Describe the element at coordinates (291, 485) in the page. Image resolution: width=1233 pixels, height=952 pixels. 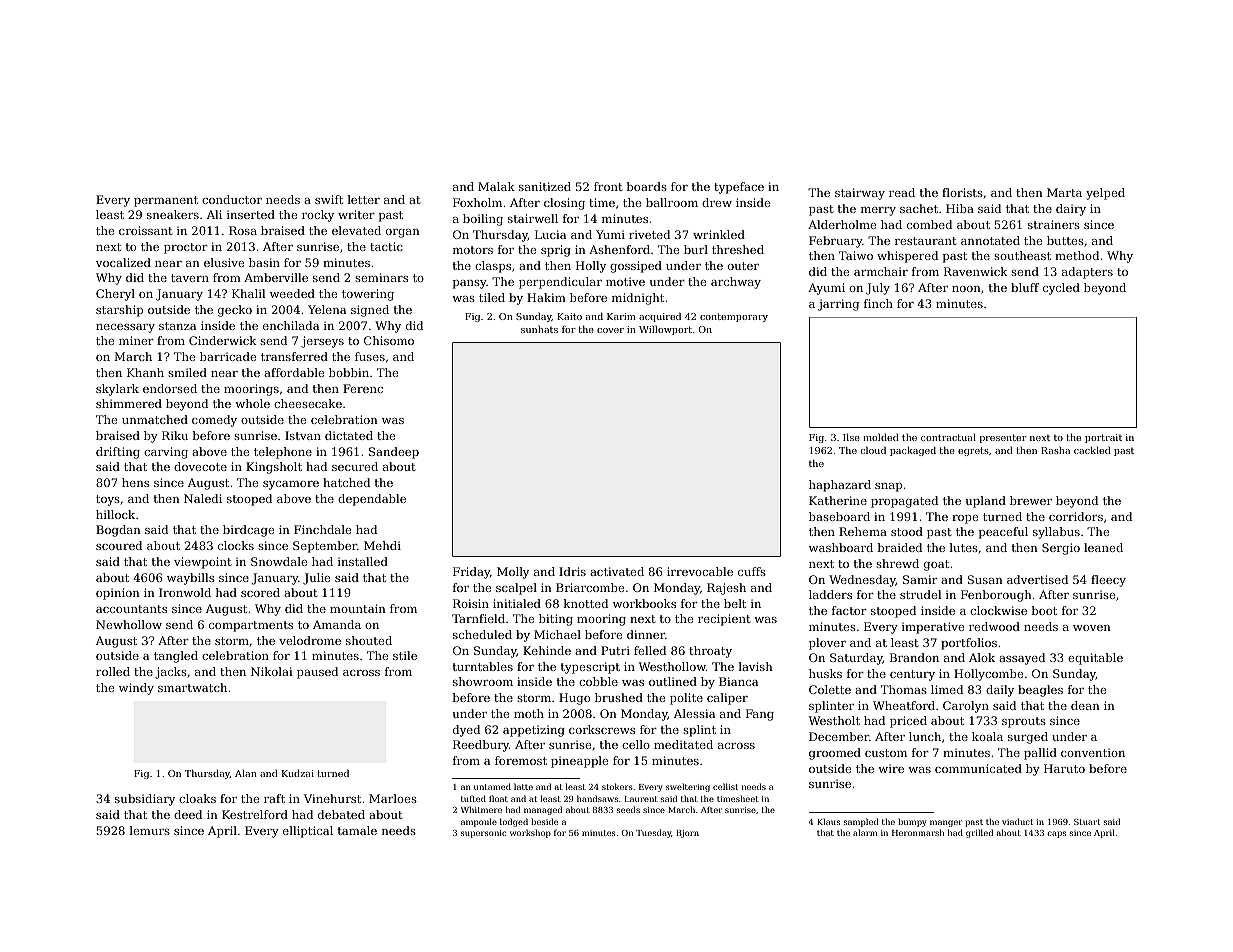
I see `sycamore` at that location.
